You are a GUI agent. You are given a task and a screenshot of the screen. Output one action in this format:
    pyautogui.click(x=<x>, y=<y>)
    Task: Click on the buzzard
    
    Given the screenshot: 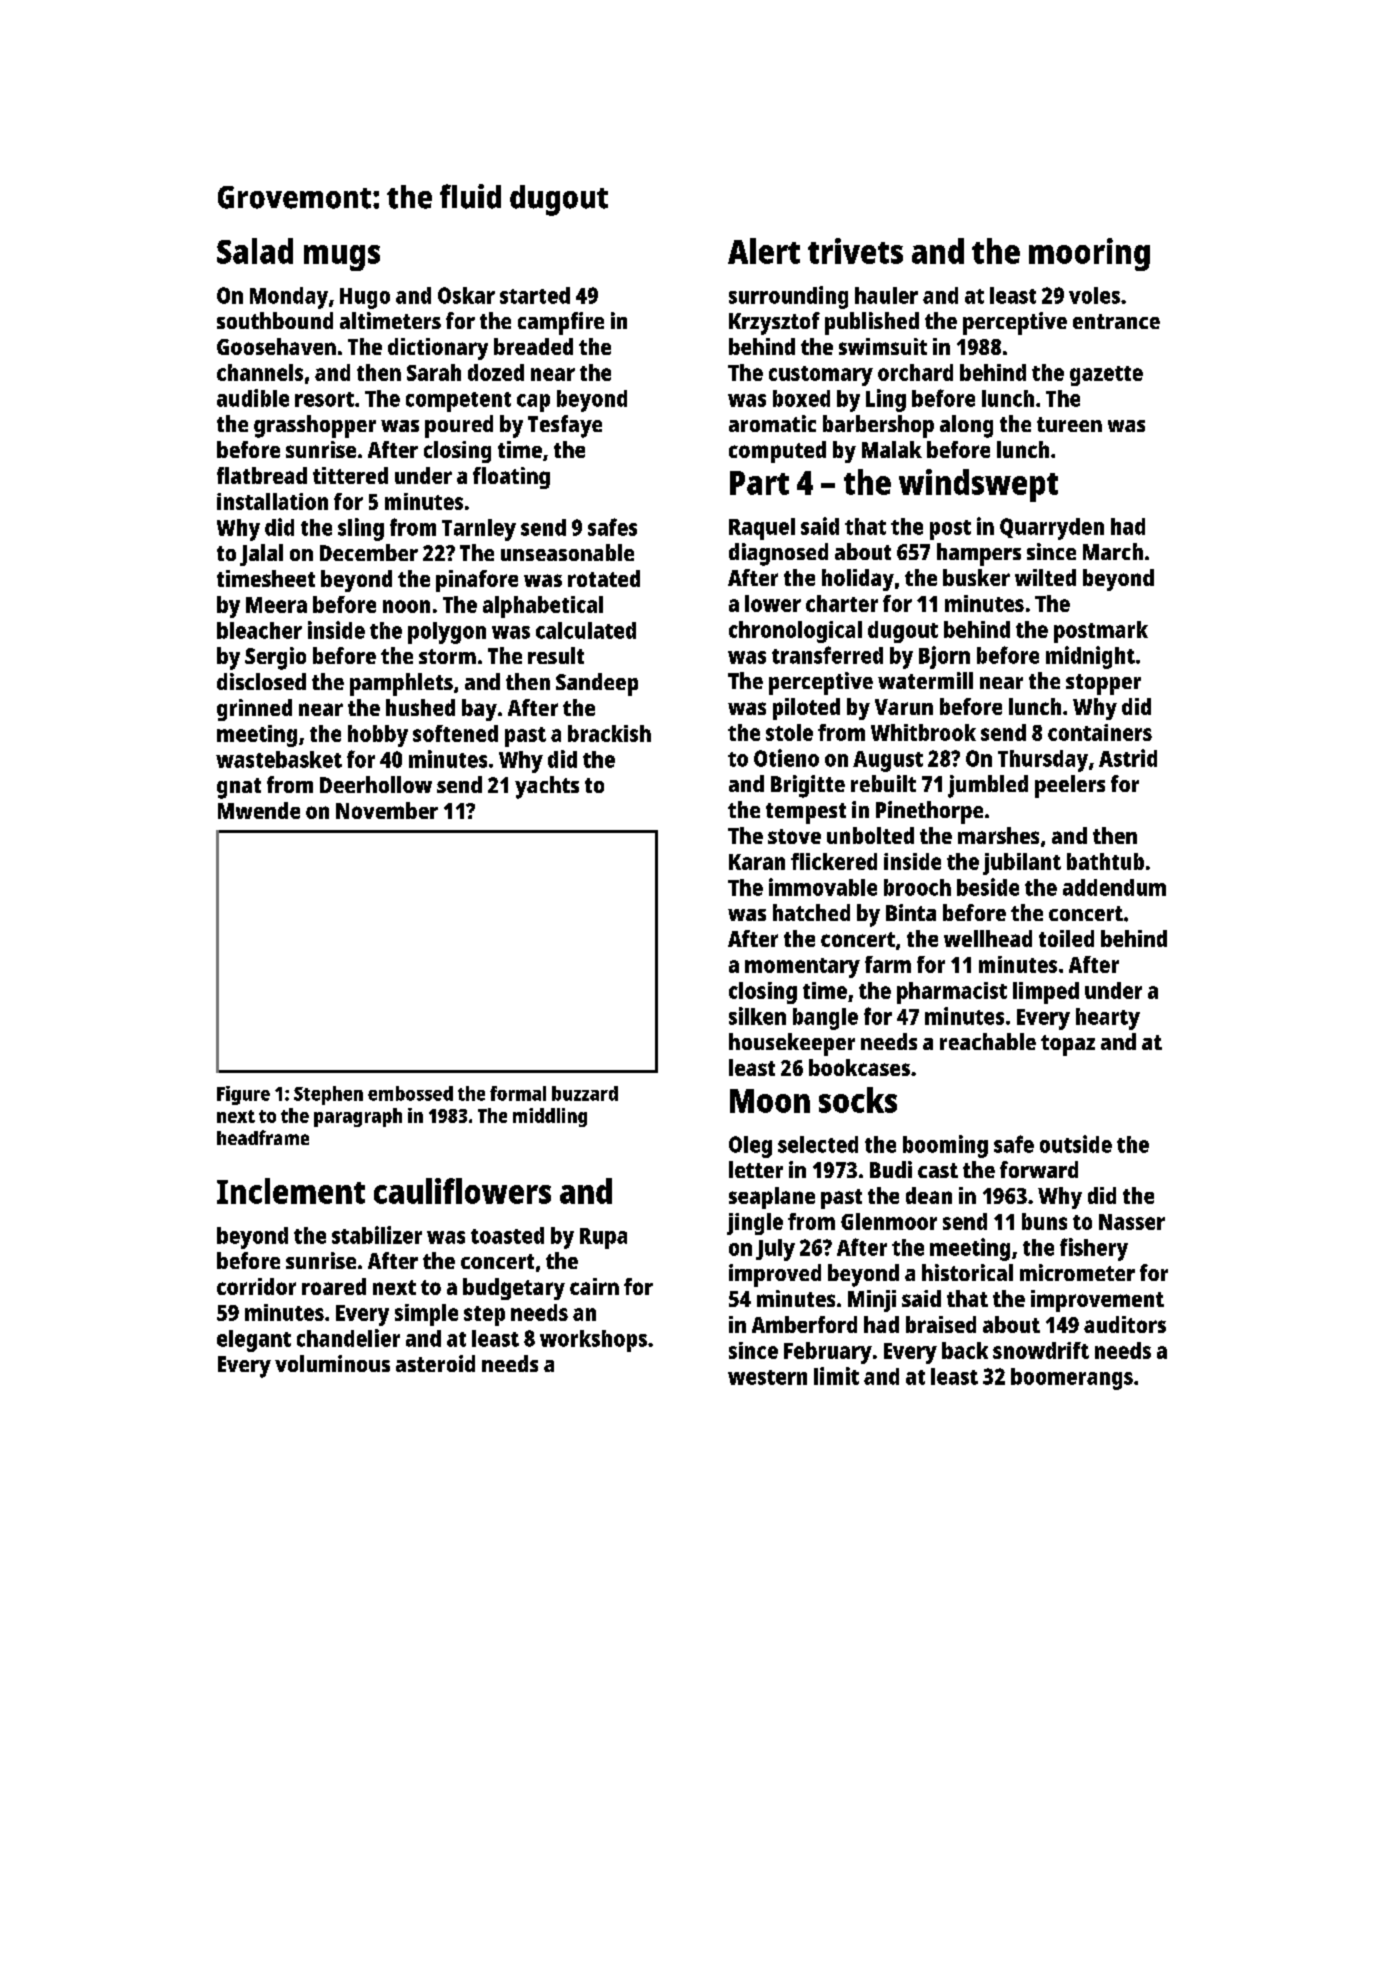 What is the action you would take?
    pyautogui.click(x=585, y=1093)
